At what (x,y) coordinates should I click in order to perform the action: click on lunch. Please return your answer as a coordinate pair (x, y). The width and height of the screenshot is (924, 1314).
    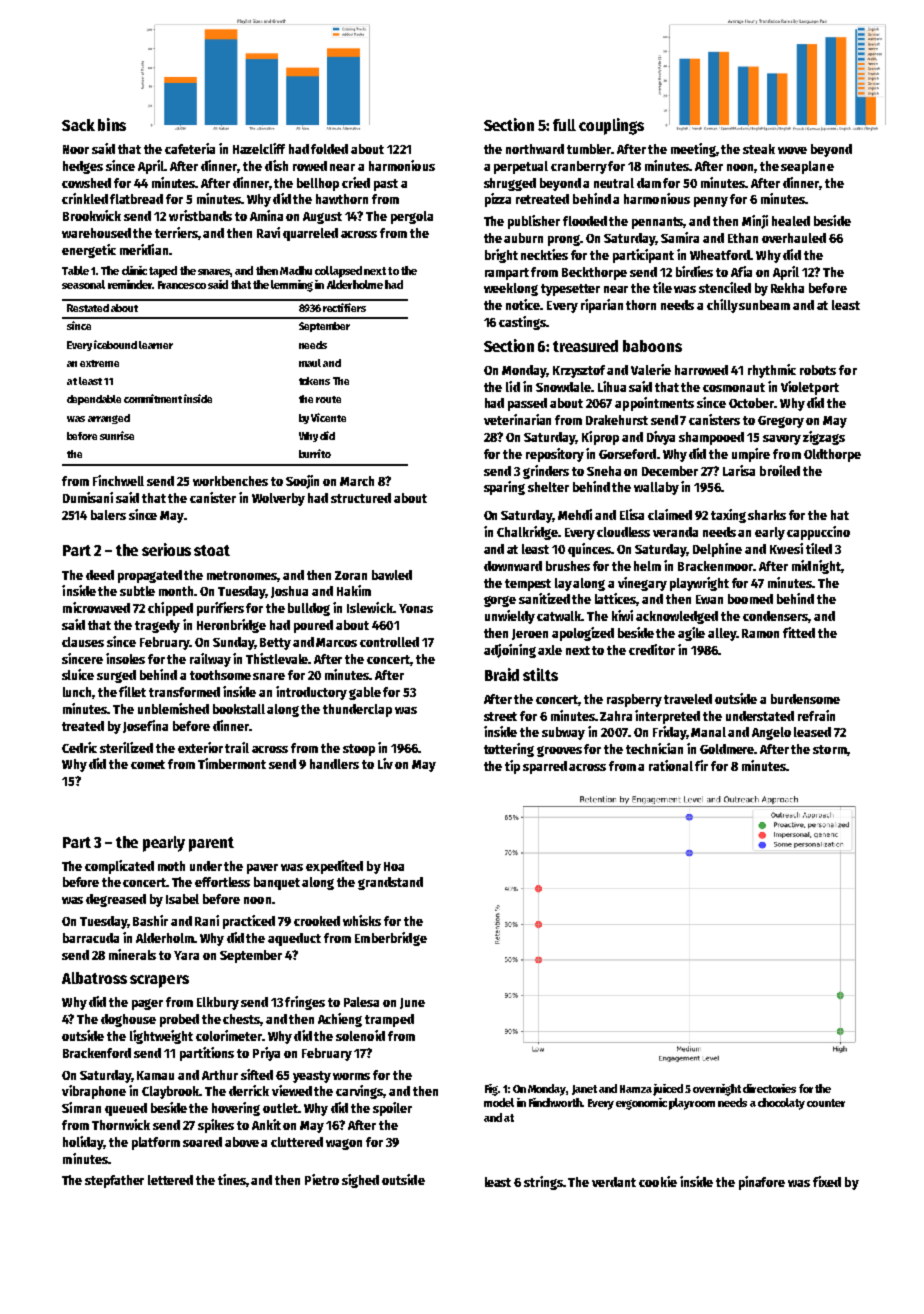
    Looking at the image, I should click on (78, 693).
